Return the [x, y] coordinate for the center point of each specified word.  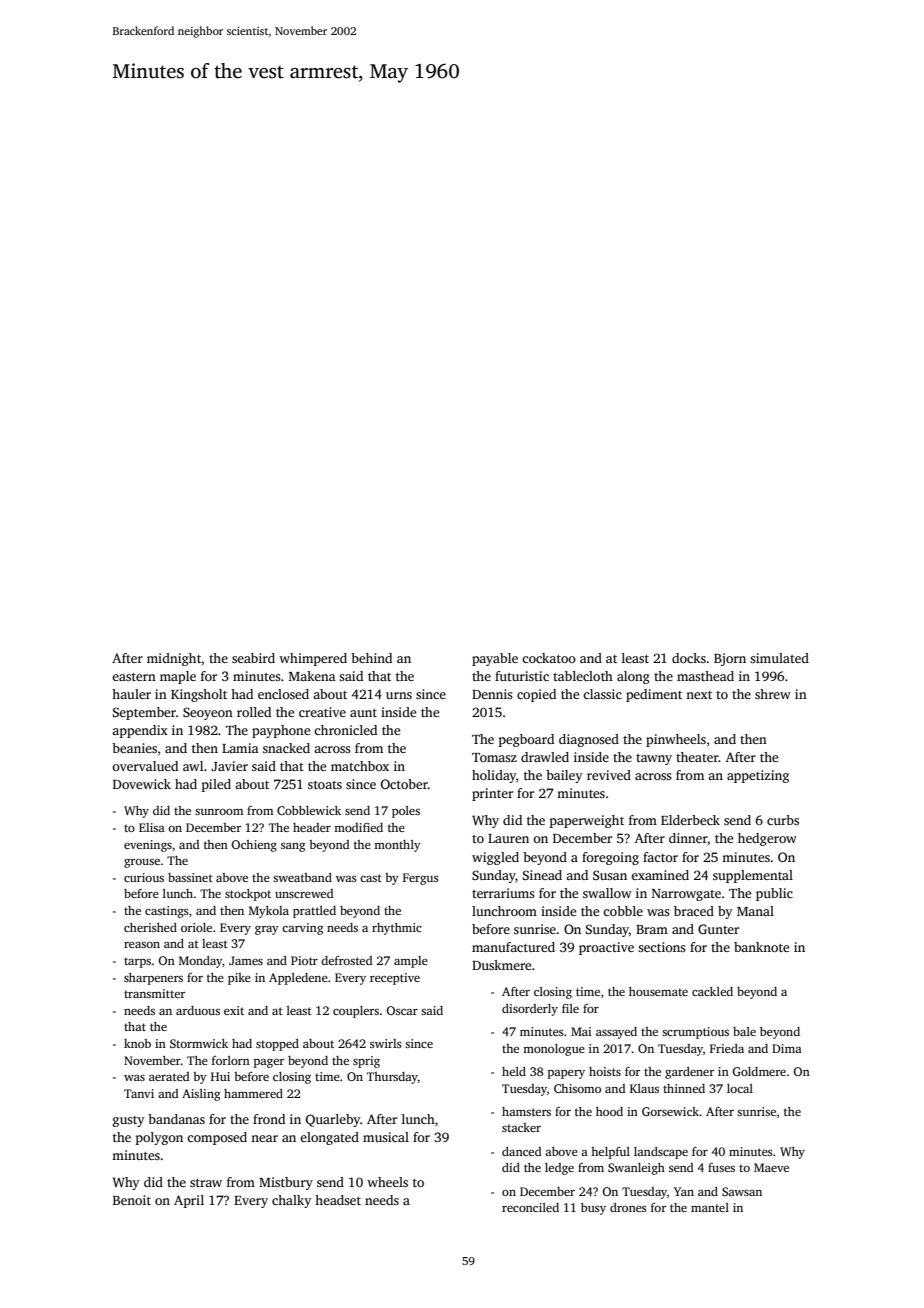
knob [137, 1043]
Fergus [421, 879]
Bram [652, 929]
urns [399, 695]
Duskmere [501, 965]
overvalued [145, 766]
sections [662, 947]
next [699, 695]
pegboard [526, 740]
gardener [689, 1073]
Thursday [392, 1078]
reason [142, 945]
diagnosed [589, 740]
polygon [159, 1138]
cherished [150, 927]
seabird [253, 658]
